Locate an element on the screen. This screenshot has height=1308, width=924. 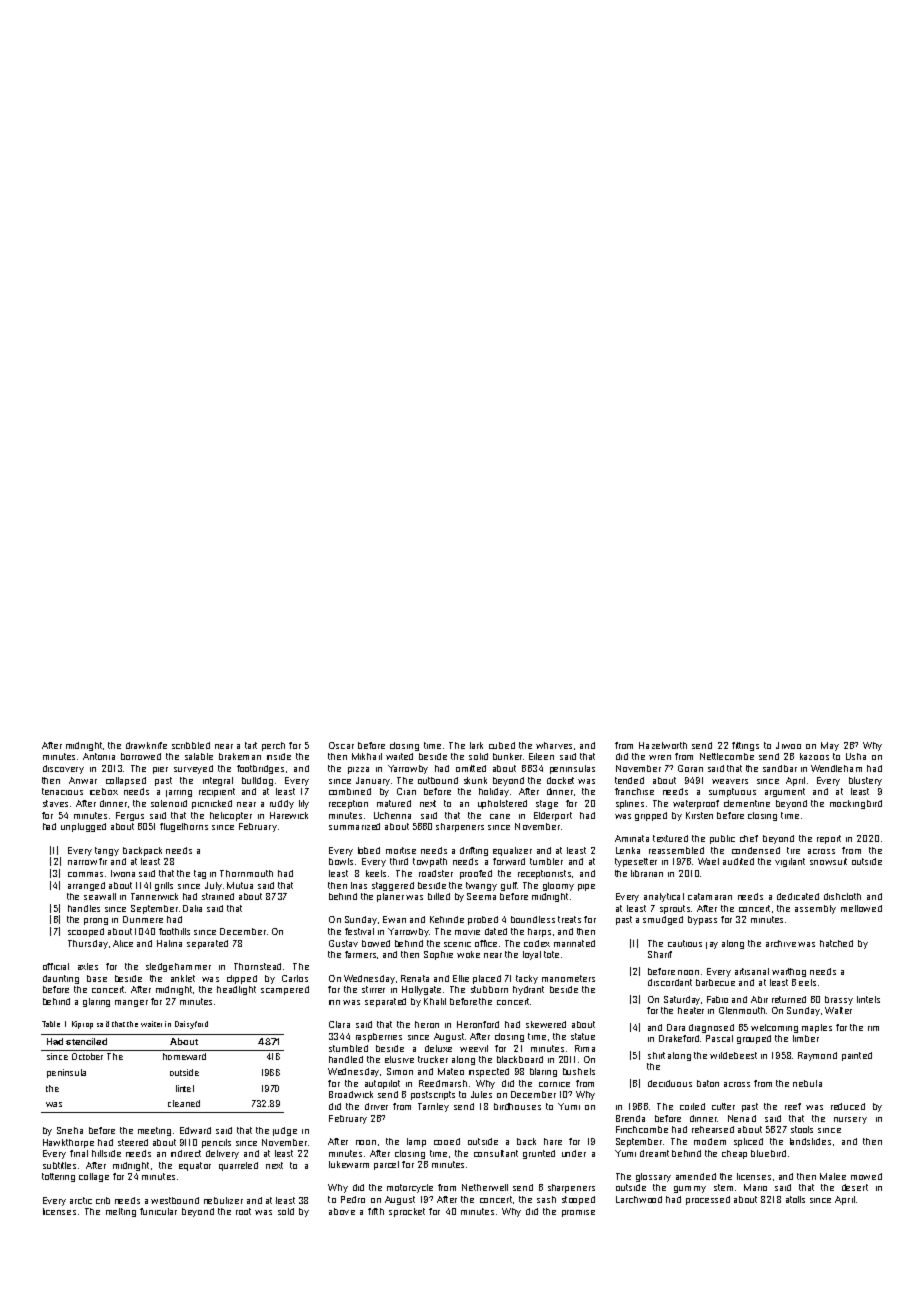
fir is located at coordinates (103, 861).
